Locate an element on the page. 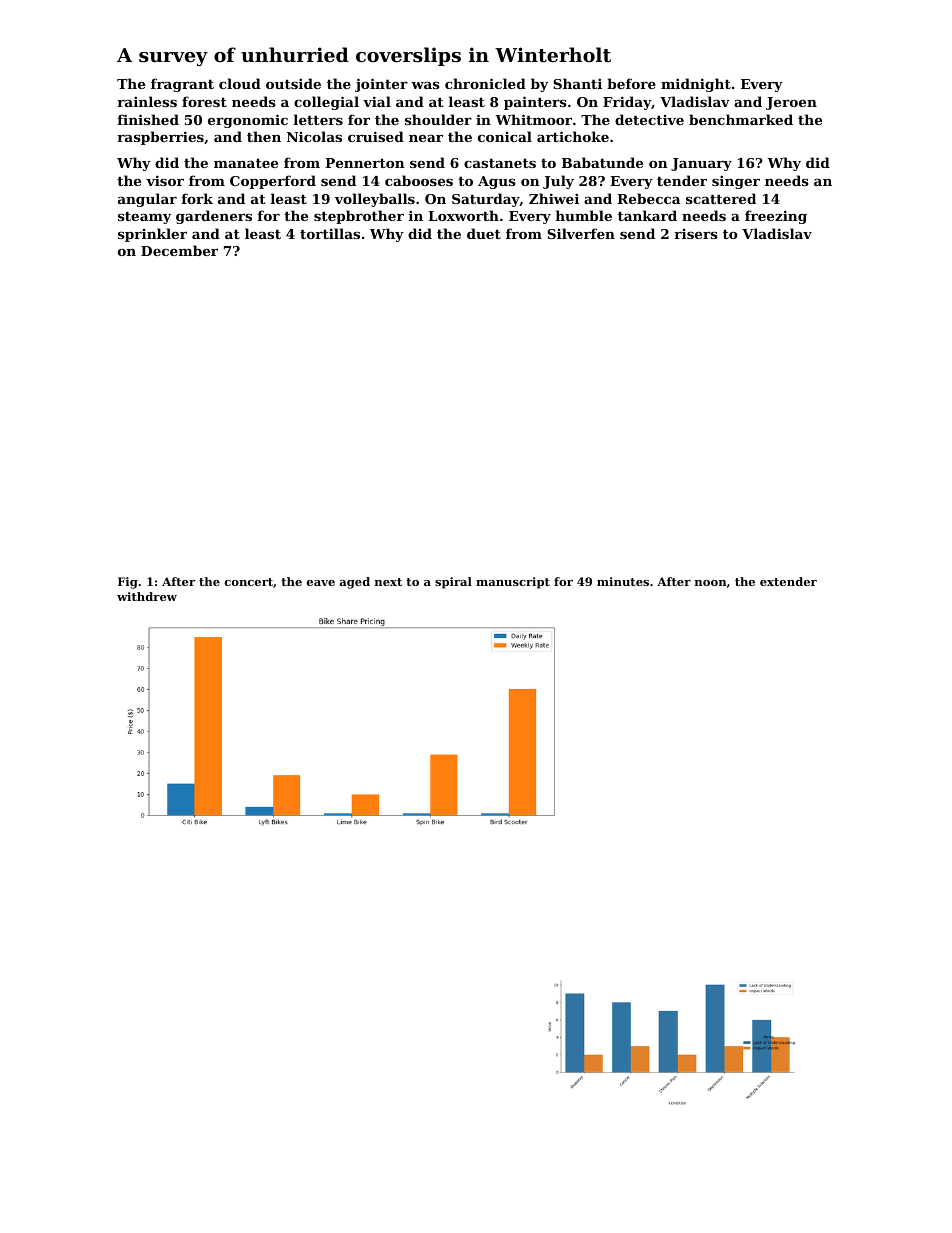 Image resolution: width=952 pixels, height=1233 pixels. duet is located at coordinates (484, 233).
